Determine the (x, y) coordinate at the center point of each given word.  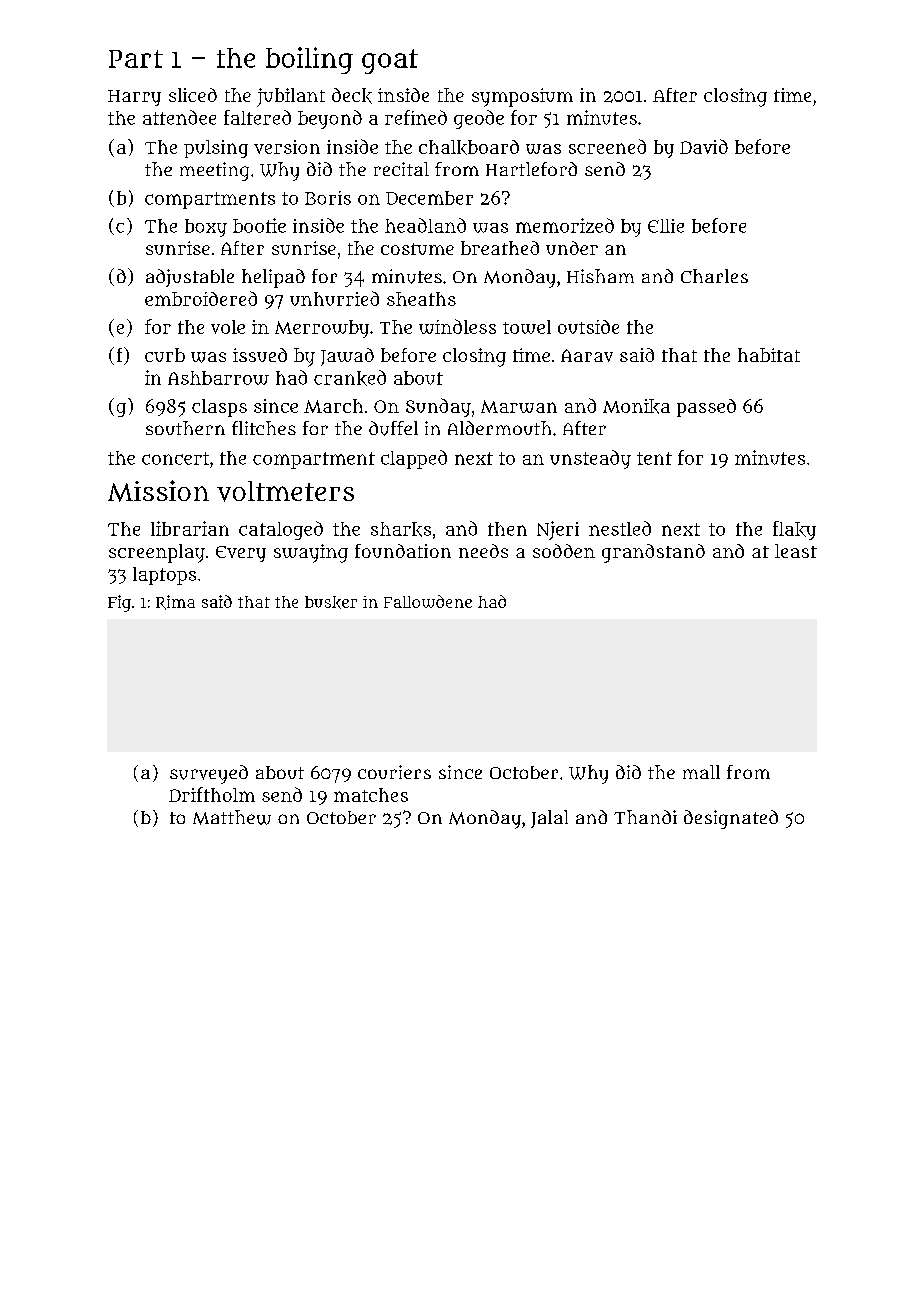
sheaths (421, 299)
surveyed (209, 774)
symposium (522, 97)
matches (371, 795)
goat (390, 61)
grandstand (653, 553)
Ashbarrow (218, 378)
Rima (175, 602)
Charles (714, 276)
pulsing (216, 149)
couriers (394, 772)
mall (701, 772)
